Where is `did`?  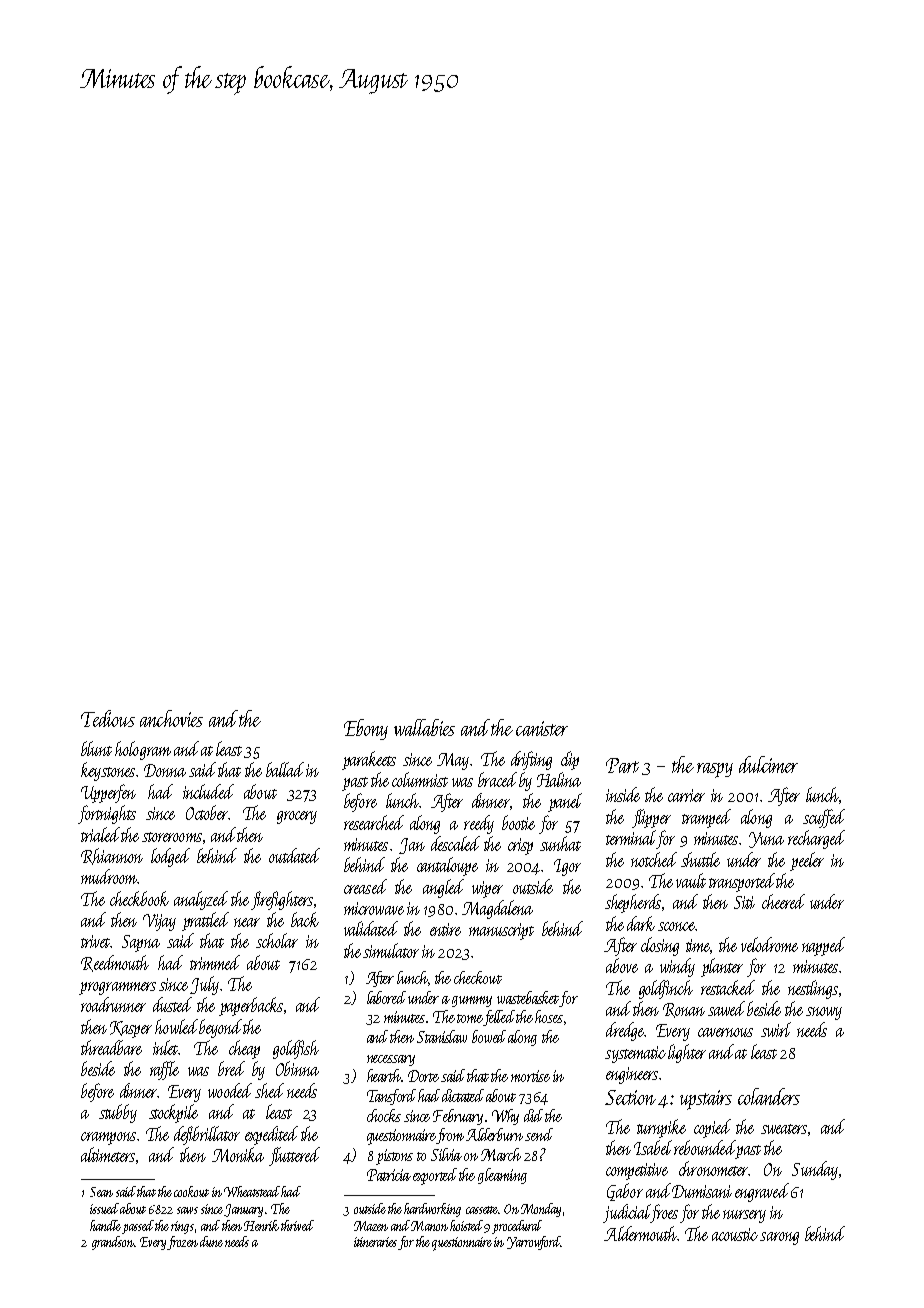
did is located at coordinates (533, 1115).
